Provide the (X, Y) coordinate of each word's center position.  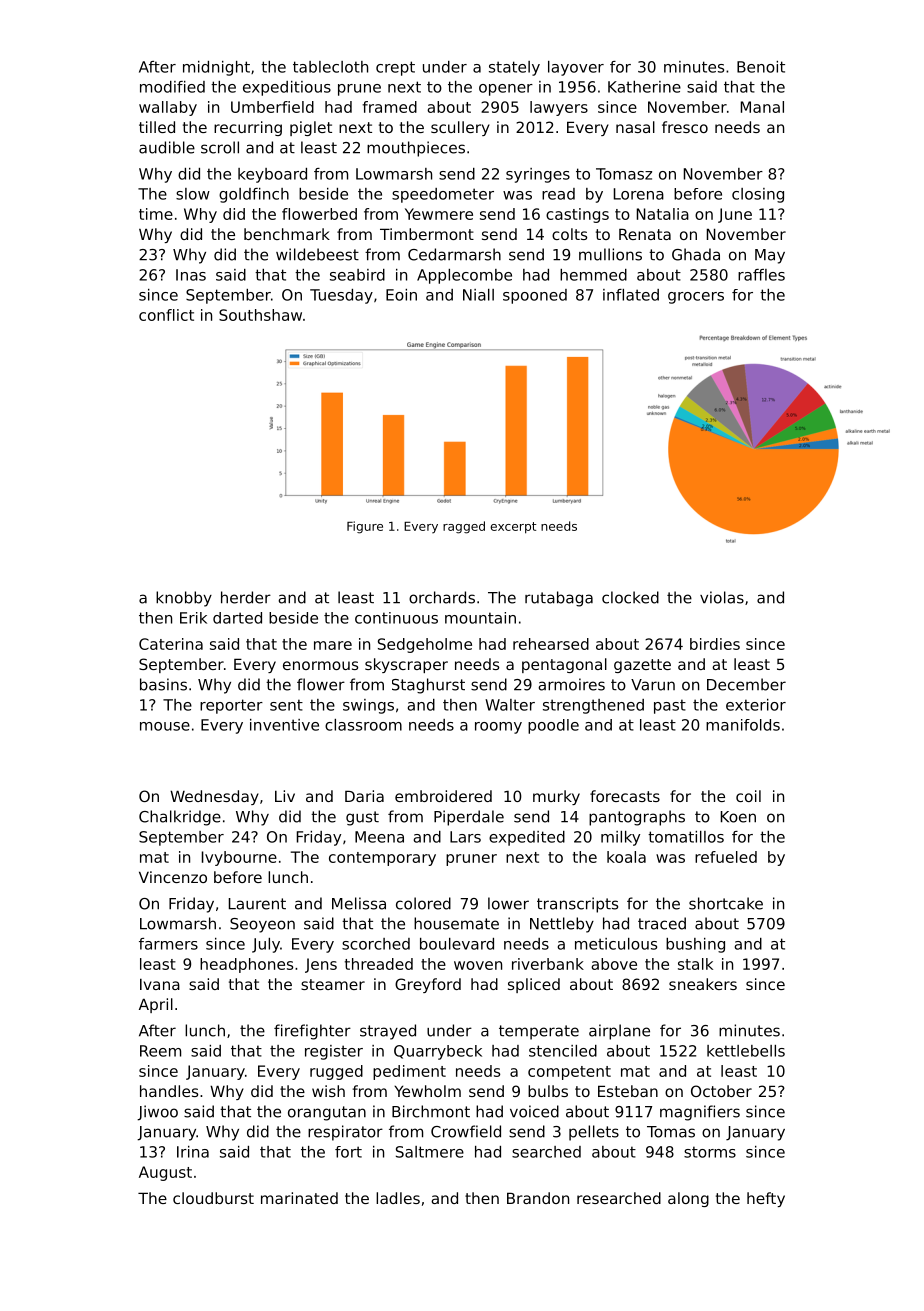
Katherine (644, 87)
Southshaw (260, 315)
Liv (285, 796)
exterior (756, 705)
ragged (464, 527)
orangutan (327, 1113)
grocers (696, 298)
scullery (460, 128)
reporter (231, 706)
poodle (553, 726)
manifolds (743, 725)
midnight (216, 68)
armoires (571, 684)
